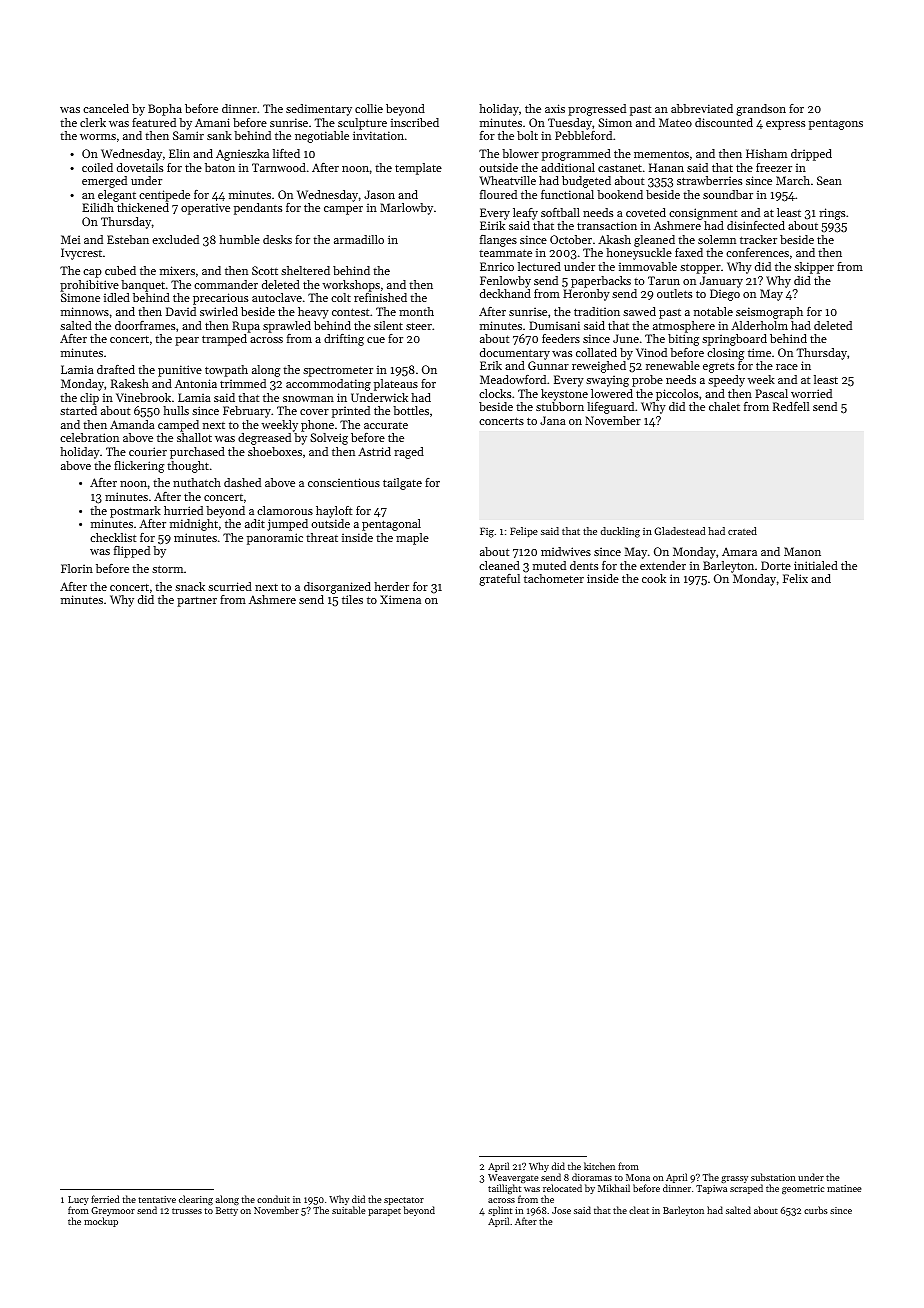  I want to click on sedimentary, so click(319, 110).
